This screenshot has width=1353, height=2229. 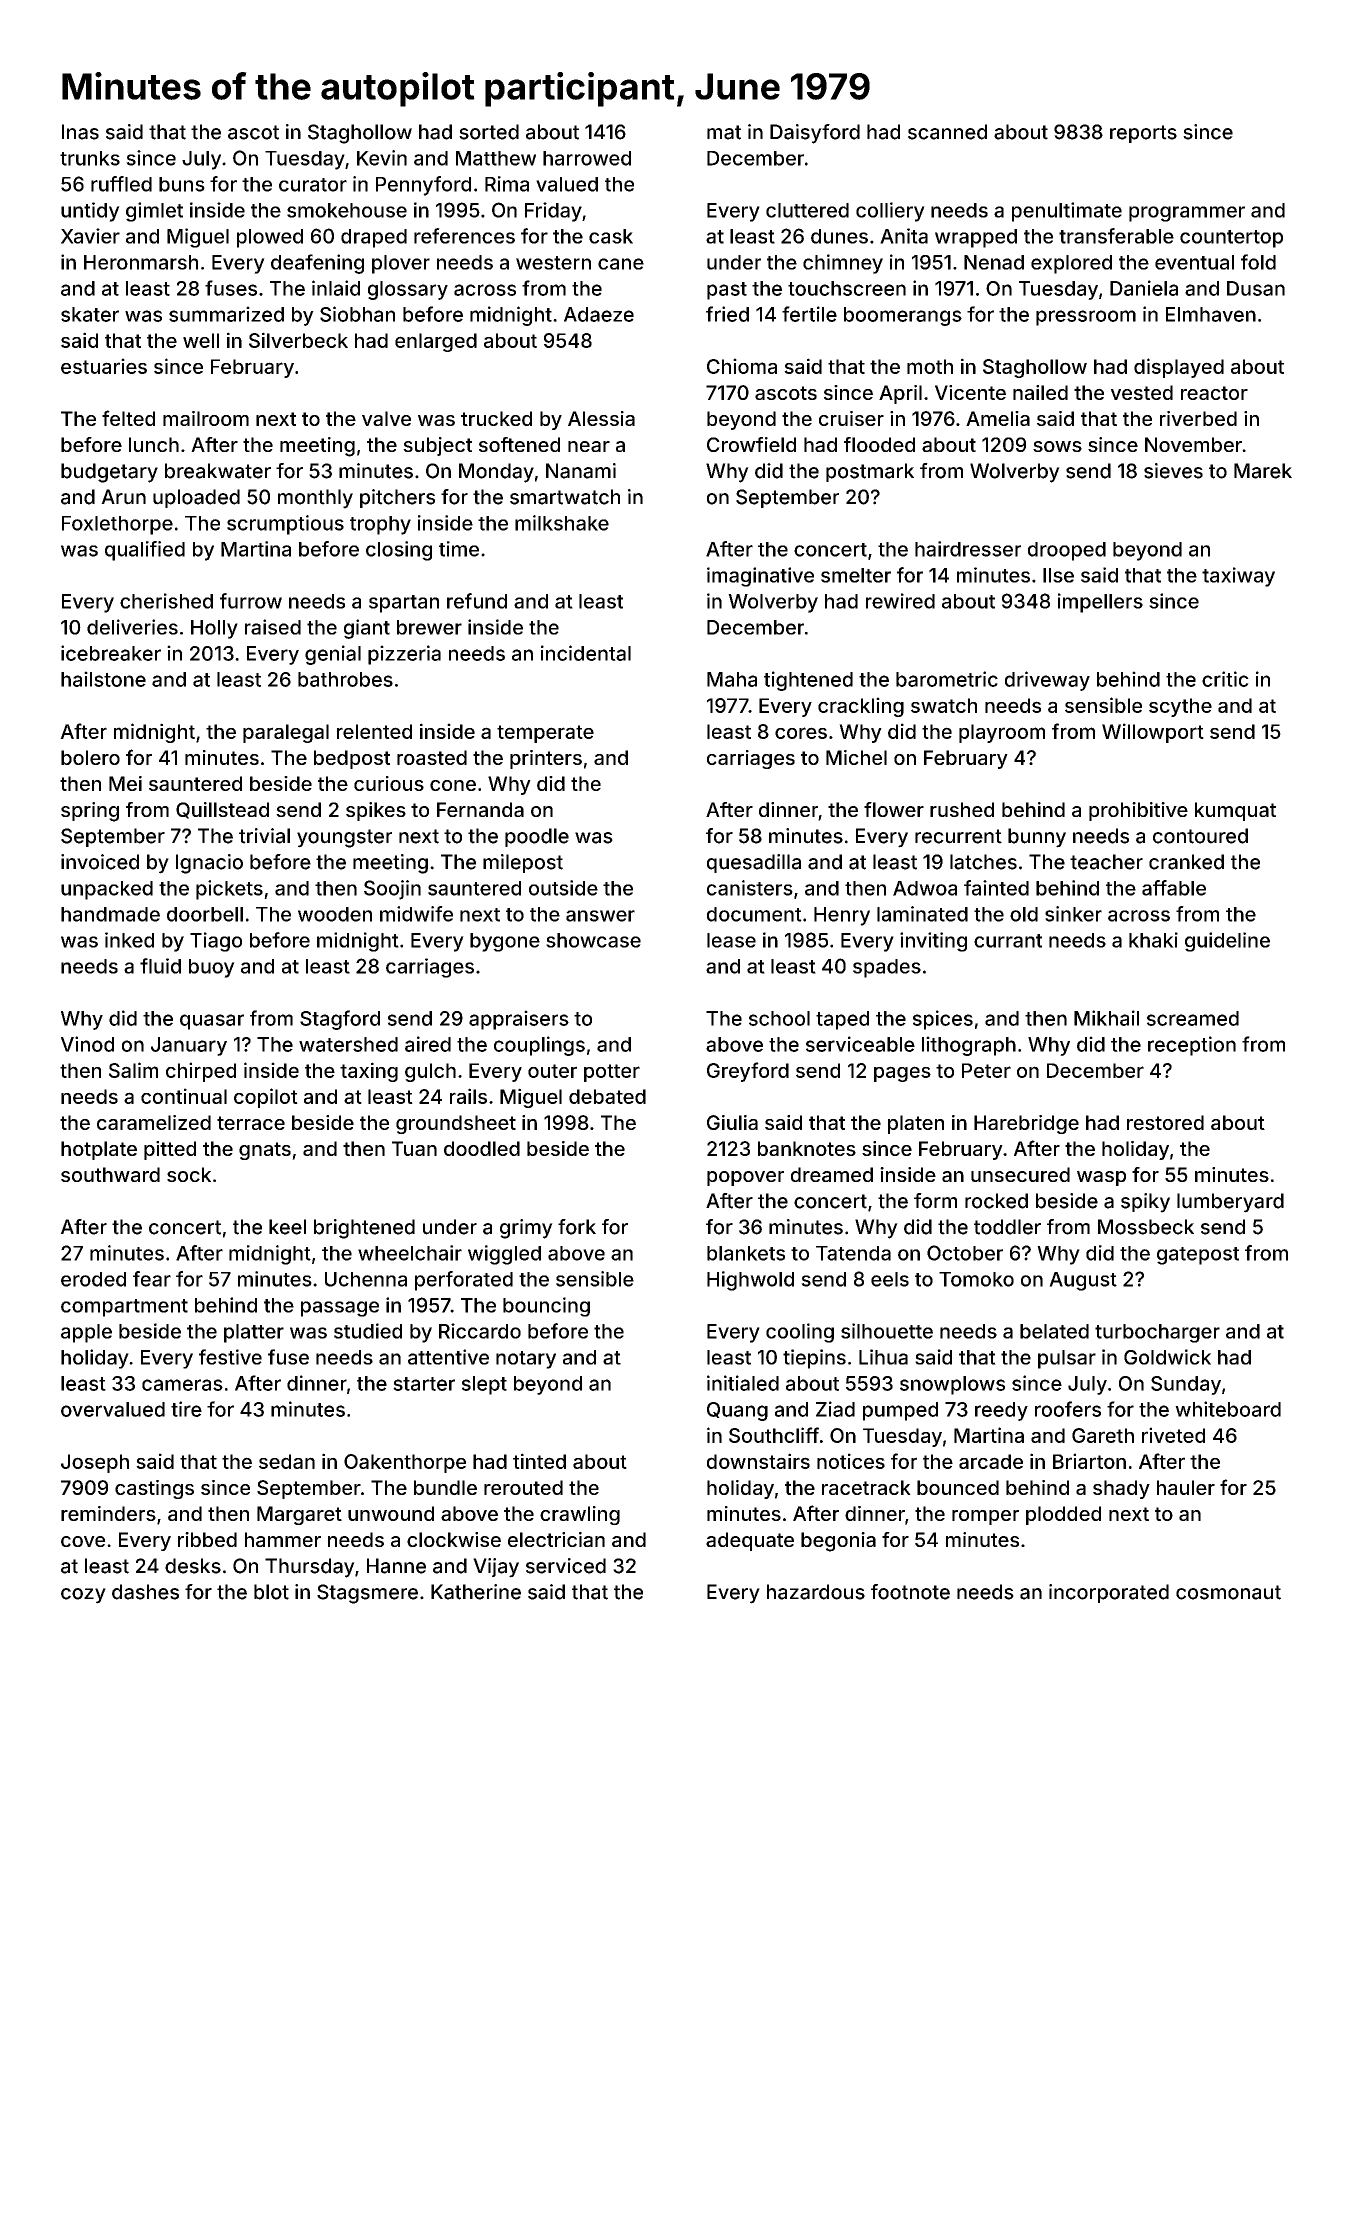 What do you see at coordinates (80, 132) in the screenshot?
I see `Inas` at bounding box center [80, 132].
